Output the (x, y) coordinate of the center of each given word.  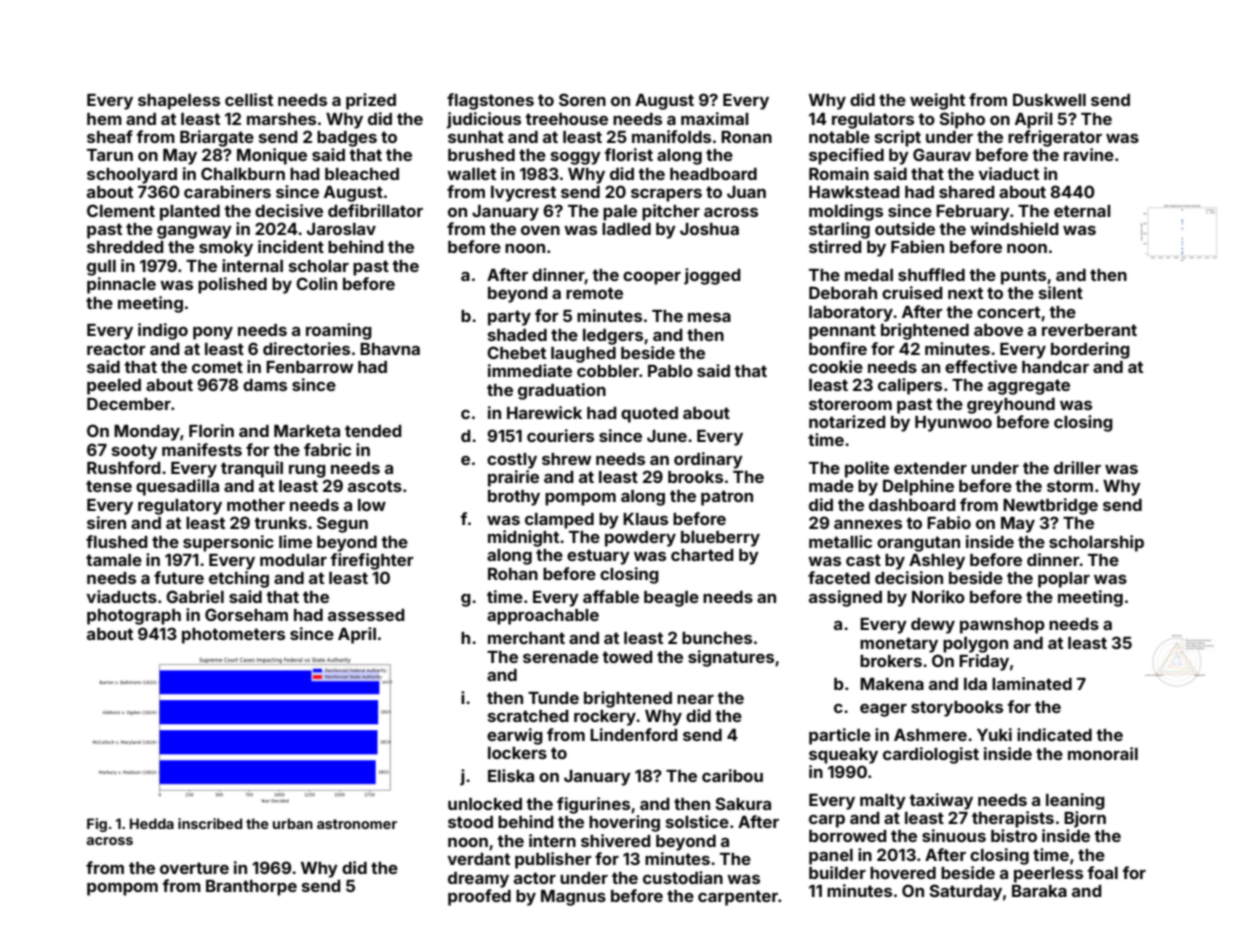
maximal (715, 118)
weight (937, 101)
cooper (652, 278)
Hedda (152, 823)
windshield (1014, 228)
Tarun (110, 155)
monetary (899, 645)
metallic (840, 541)
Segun (342, 524)
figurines (593, 805)
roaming (339, 331)
